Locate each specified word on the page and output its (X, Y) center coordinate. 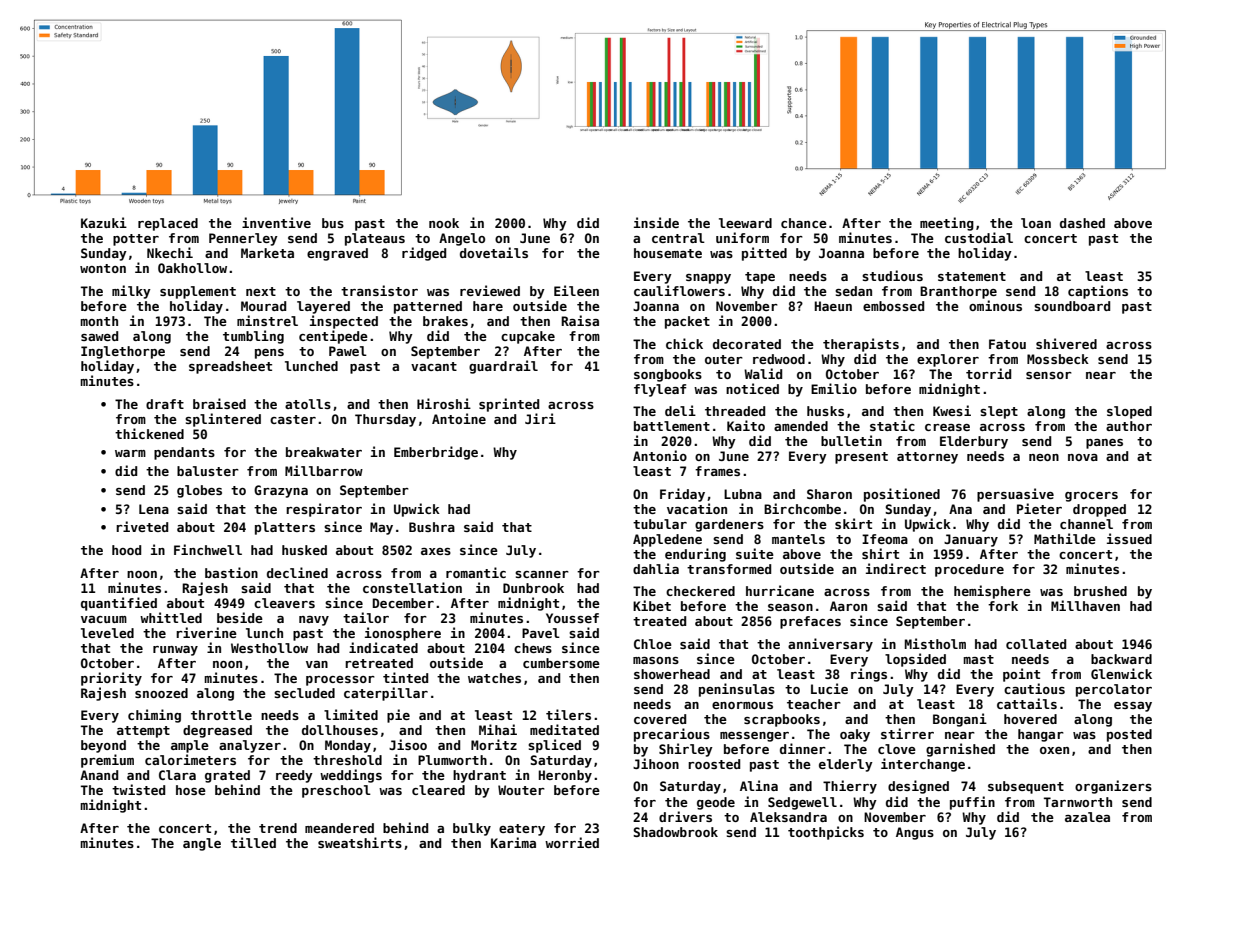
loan (1036, 223)
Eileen (576, 290)
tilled (253, 842)
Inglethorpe (123, 352)
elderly (846, 765)
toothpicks (826, 833)
